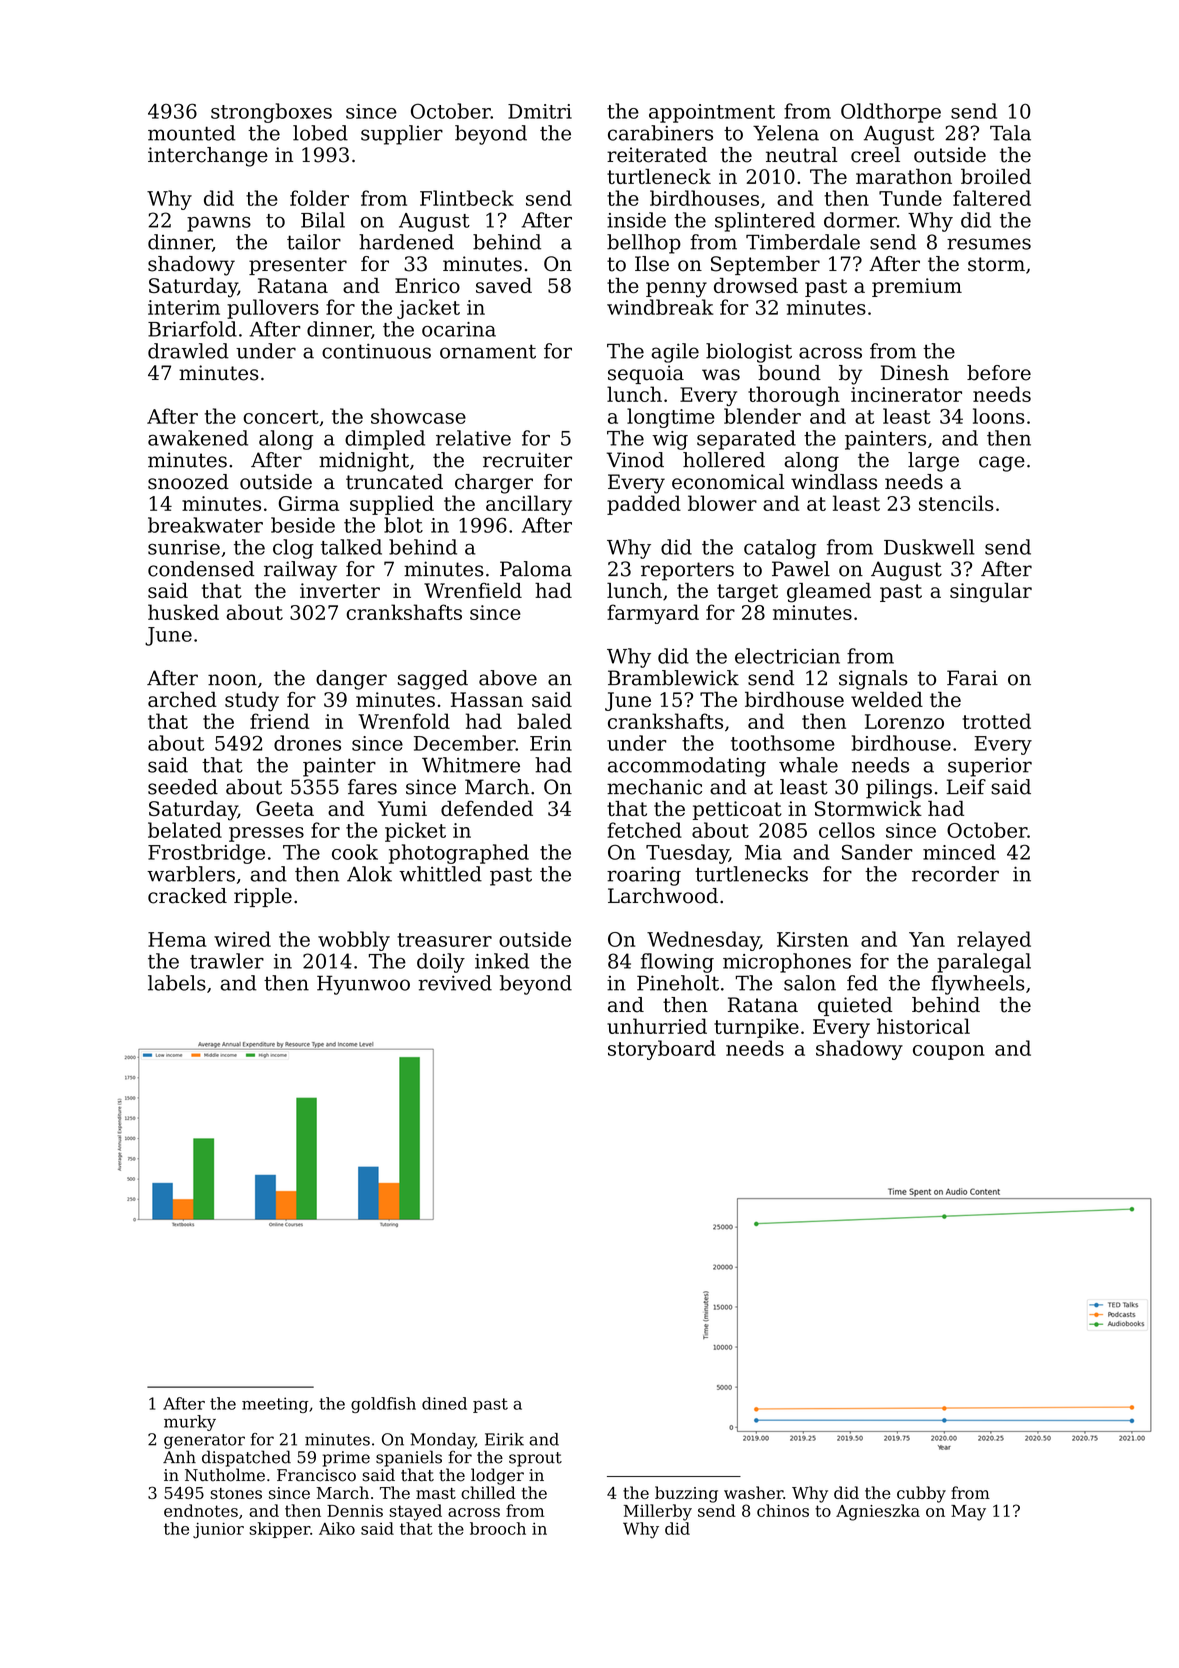 This screenshot has width=1179, height=1668. Describe the element at coordinates (540, 111) in the screenshot. I see `Dmitri` at that location.
